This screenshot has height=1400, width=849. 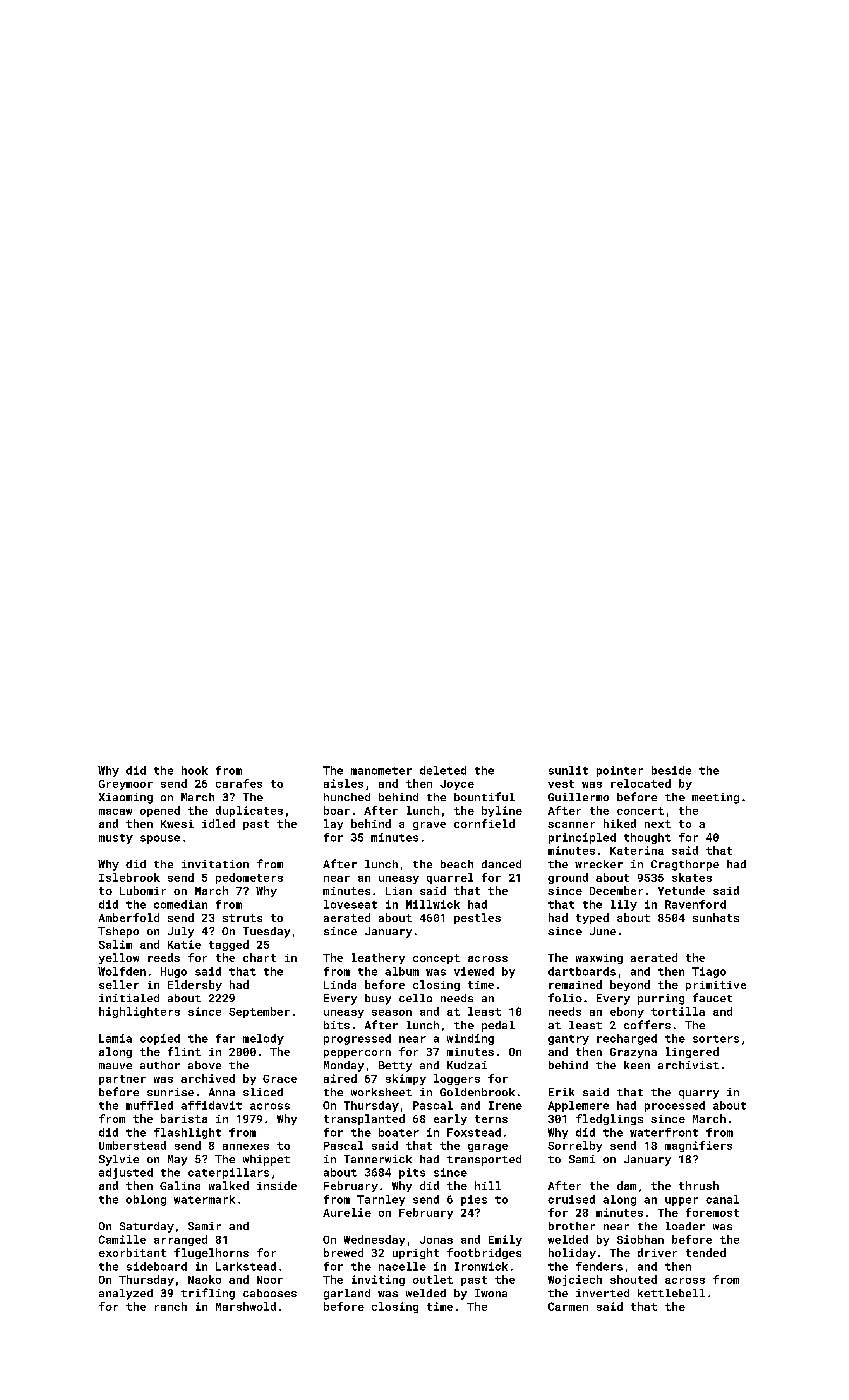 What do you see at coordinates (699, 1094) in the screenshot?
I see `quarry` at bounding box center [699, 1094].
